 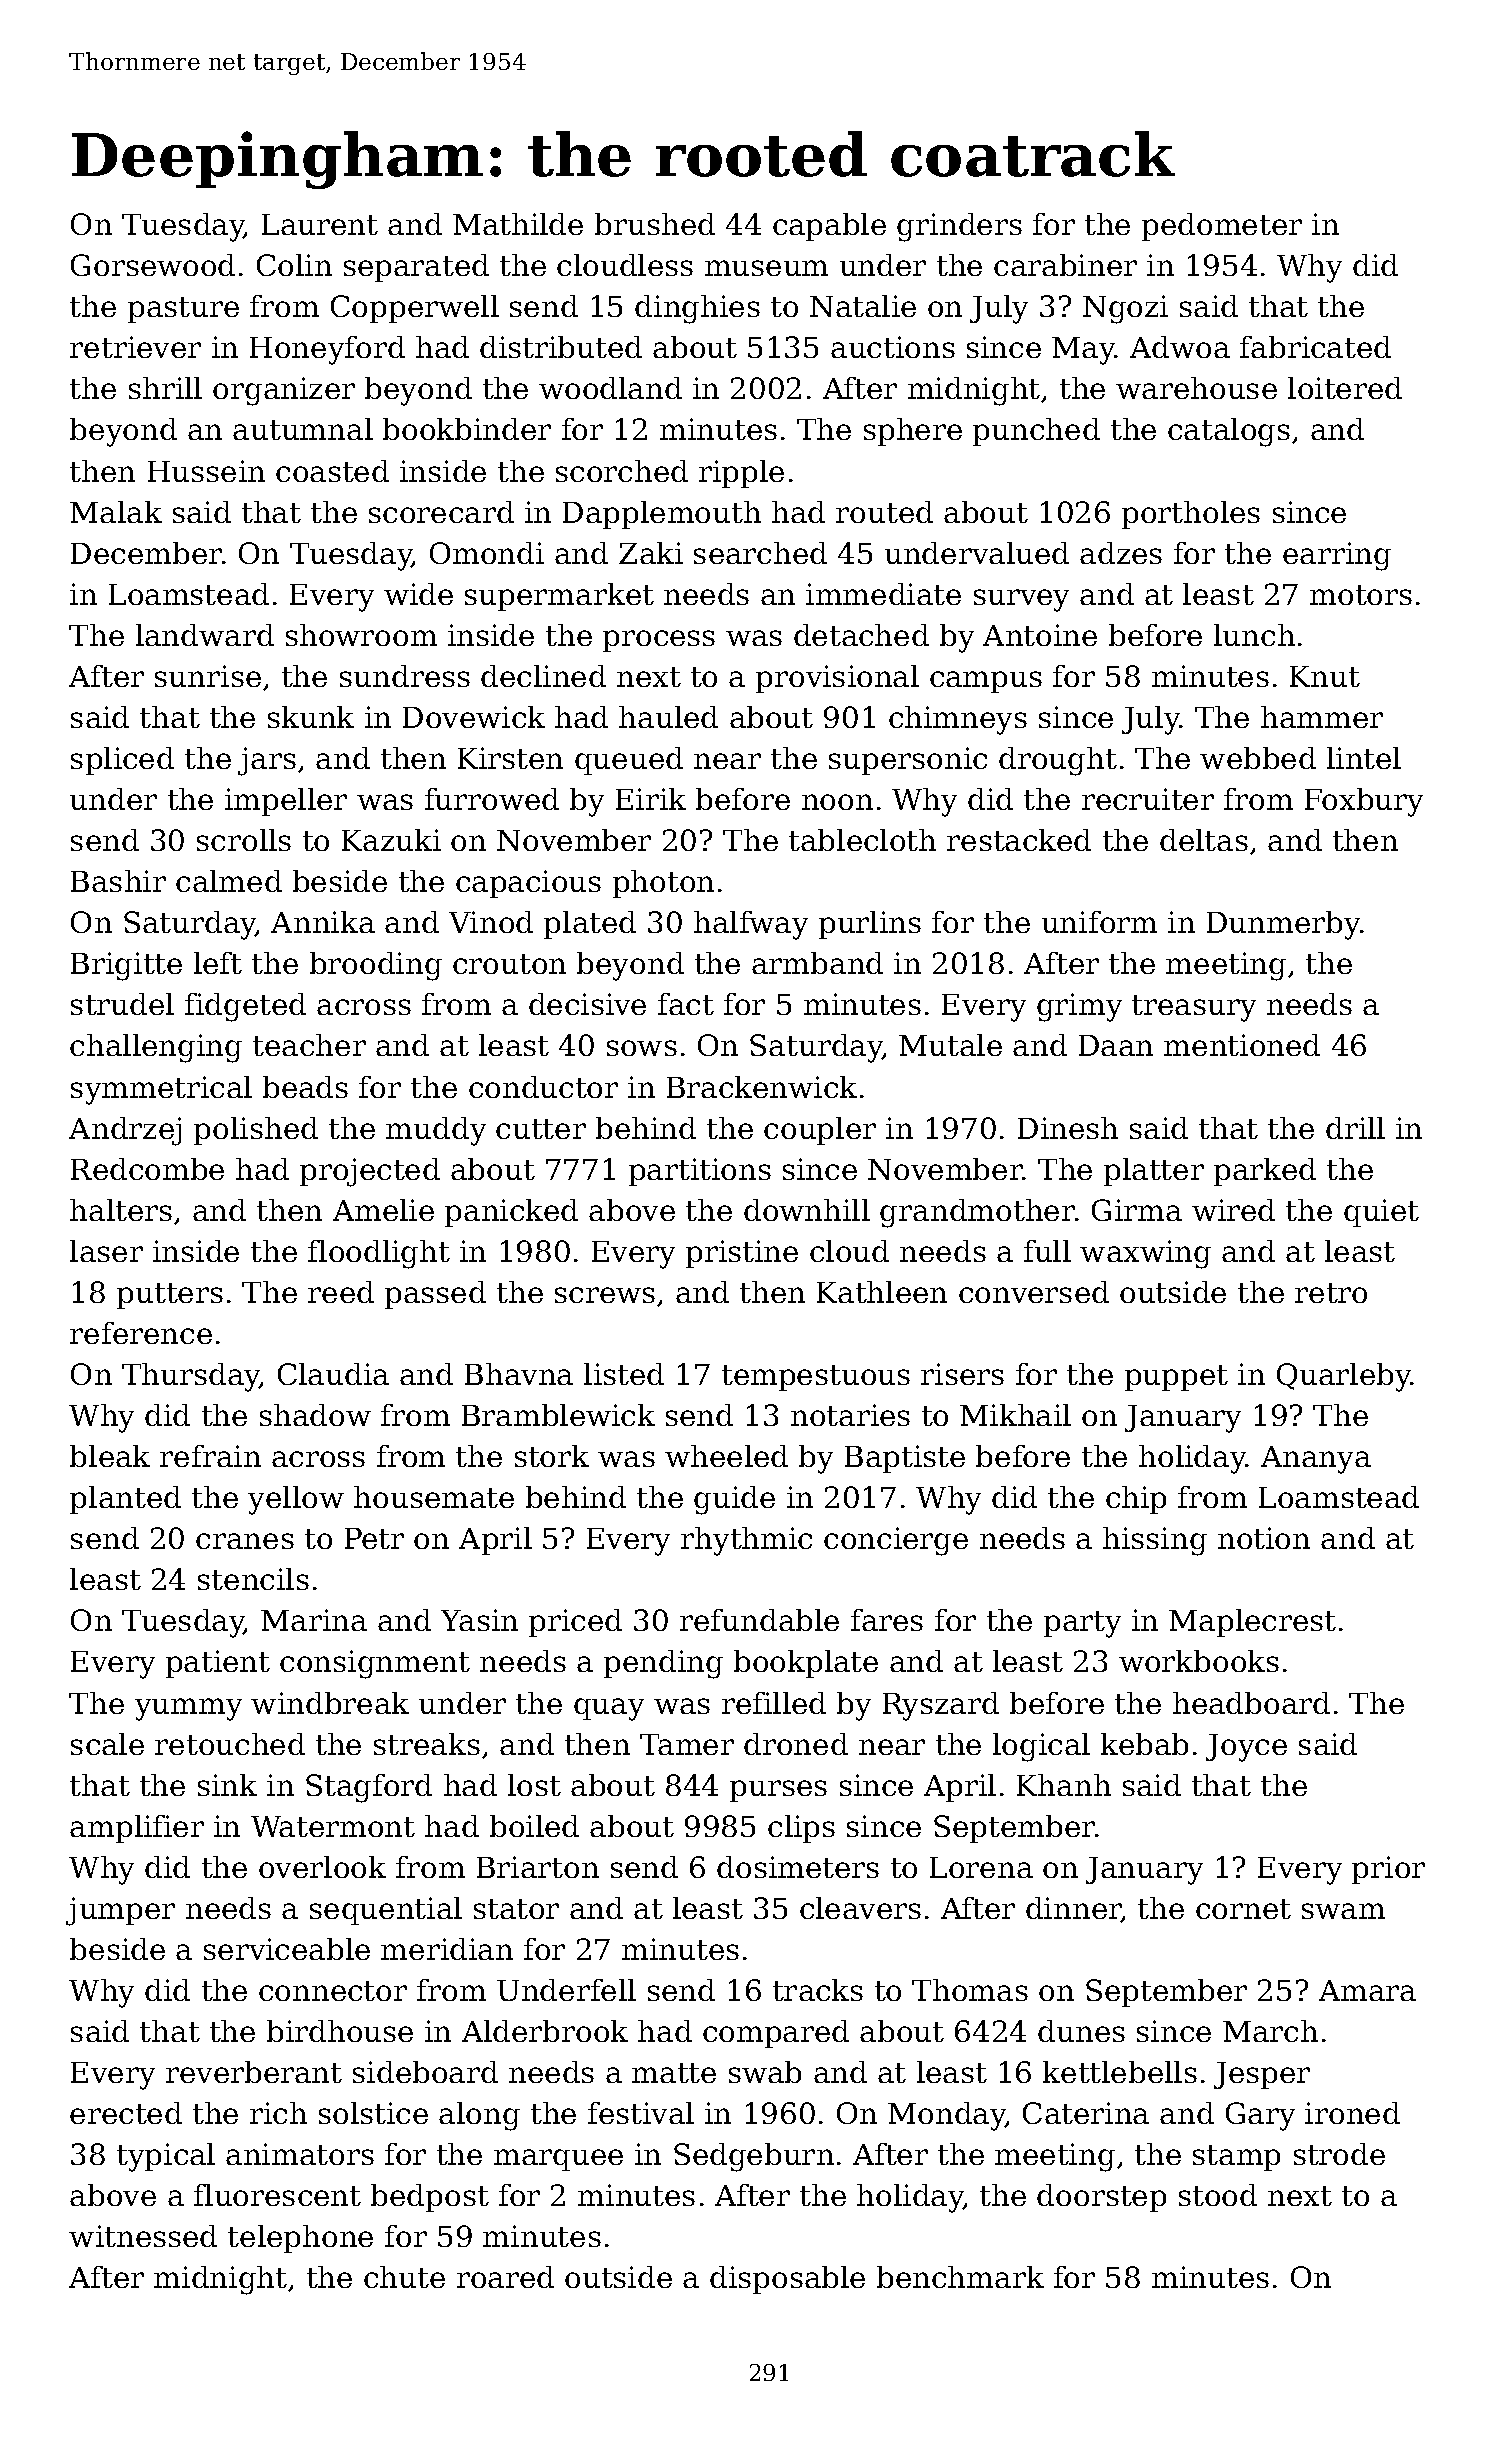 I want to click on priced, so click(x=575, y=1623).
